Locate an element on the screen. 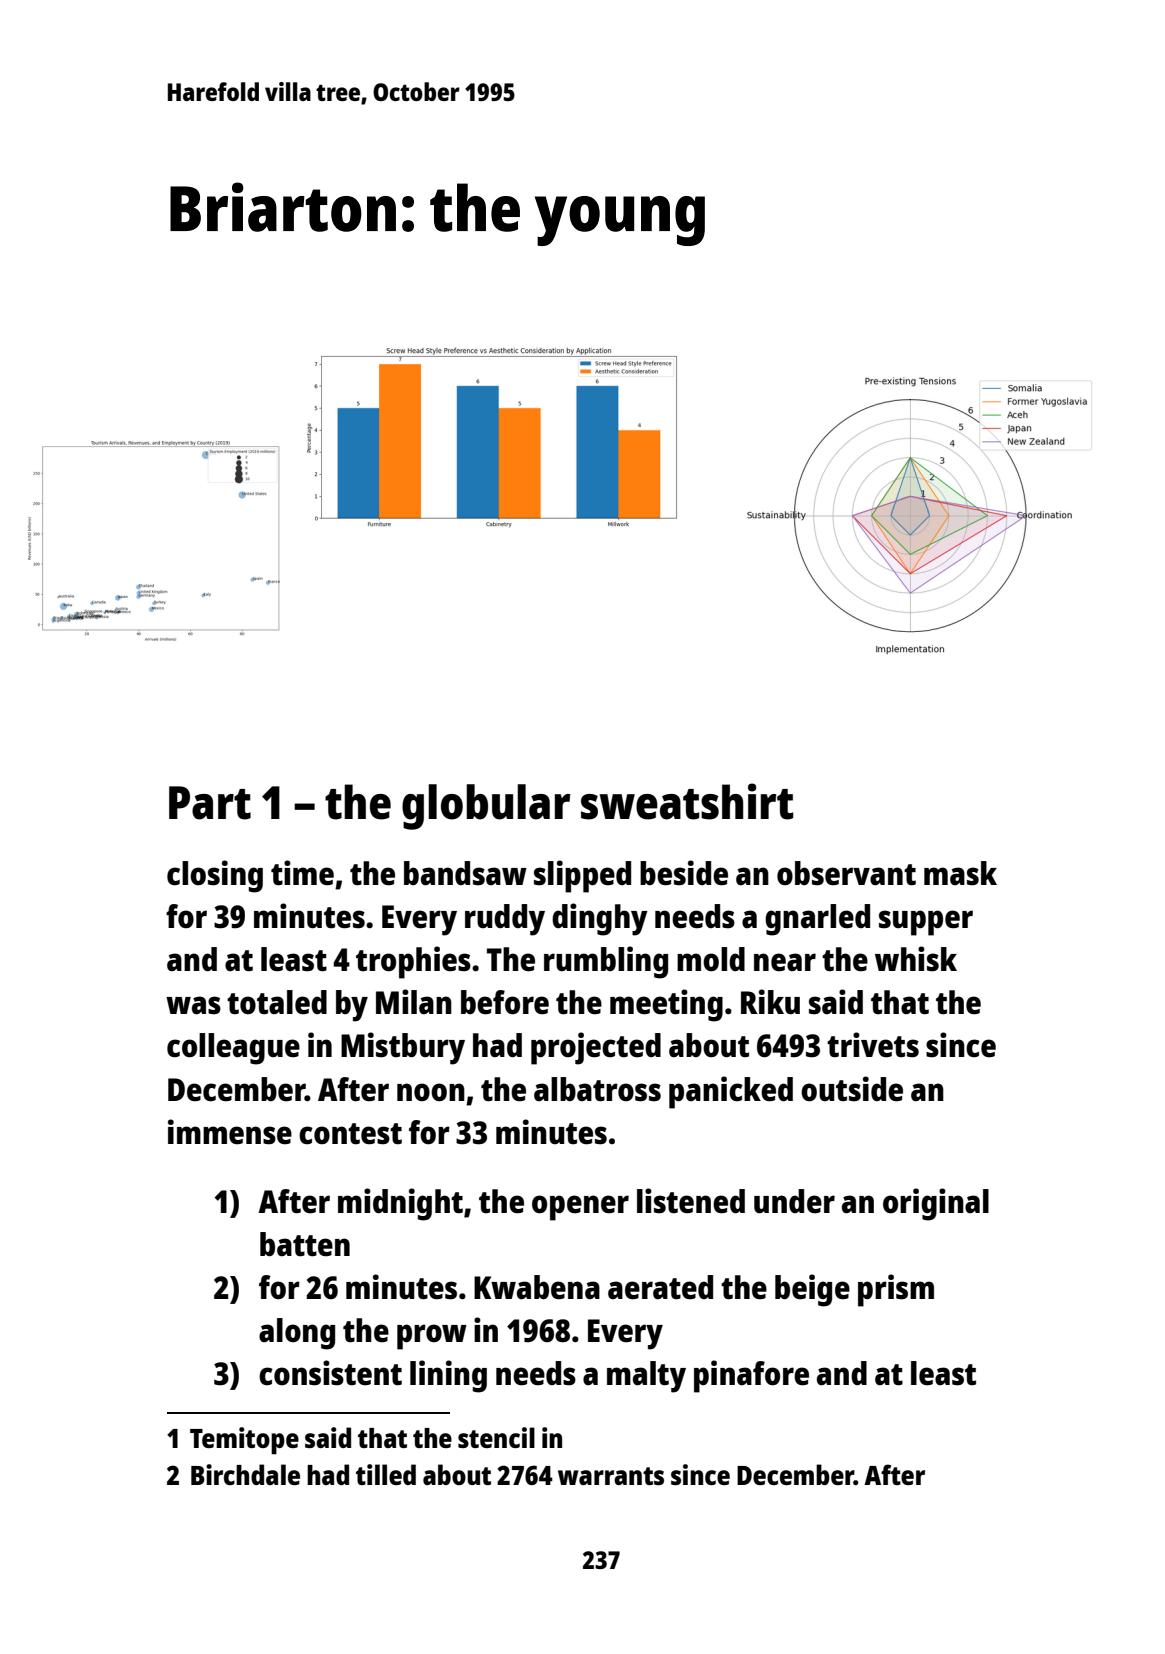 The height and width of the screenshot is (1654, 1165). trivets is located at coordinates (873, 1045).
